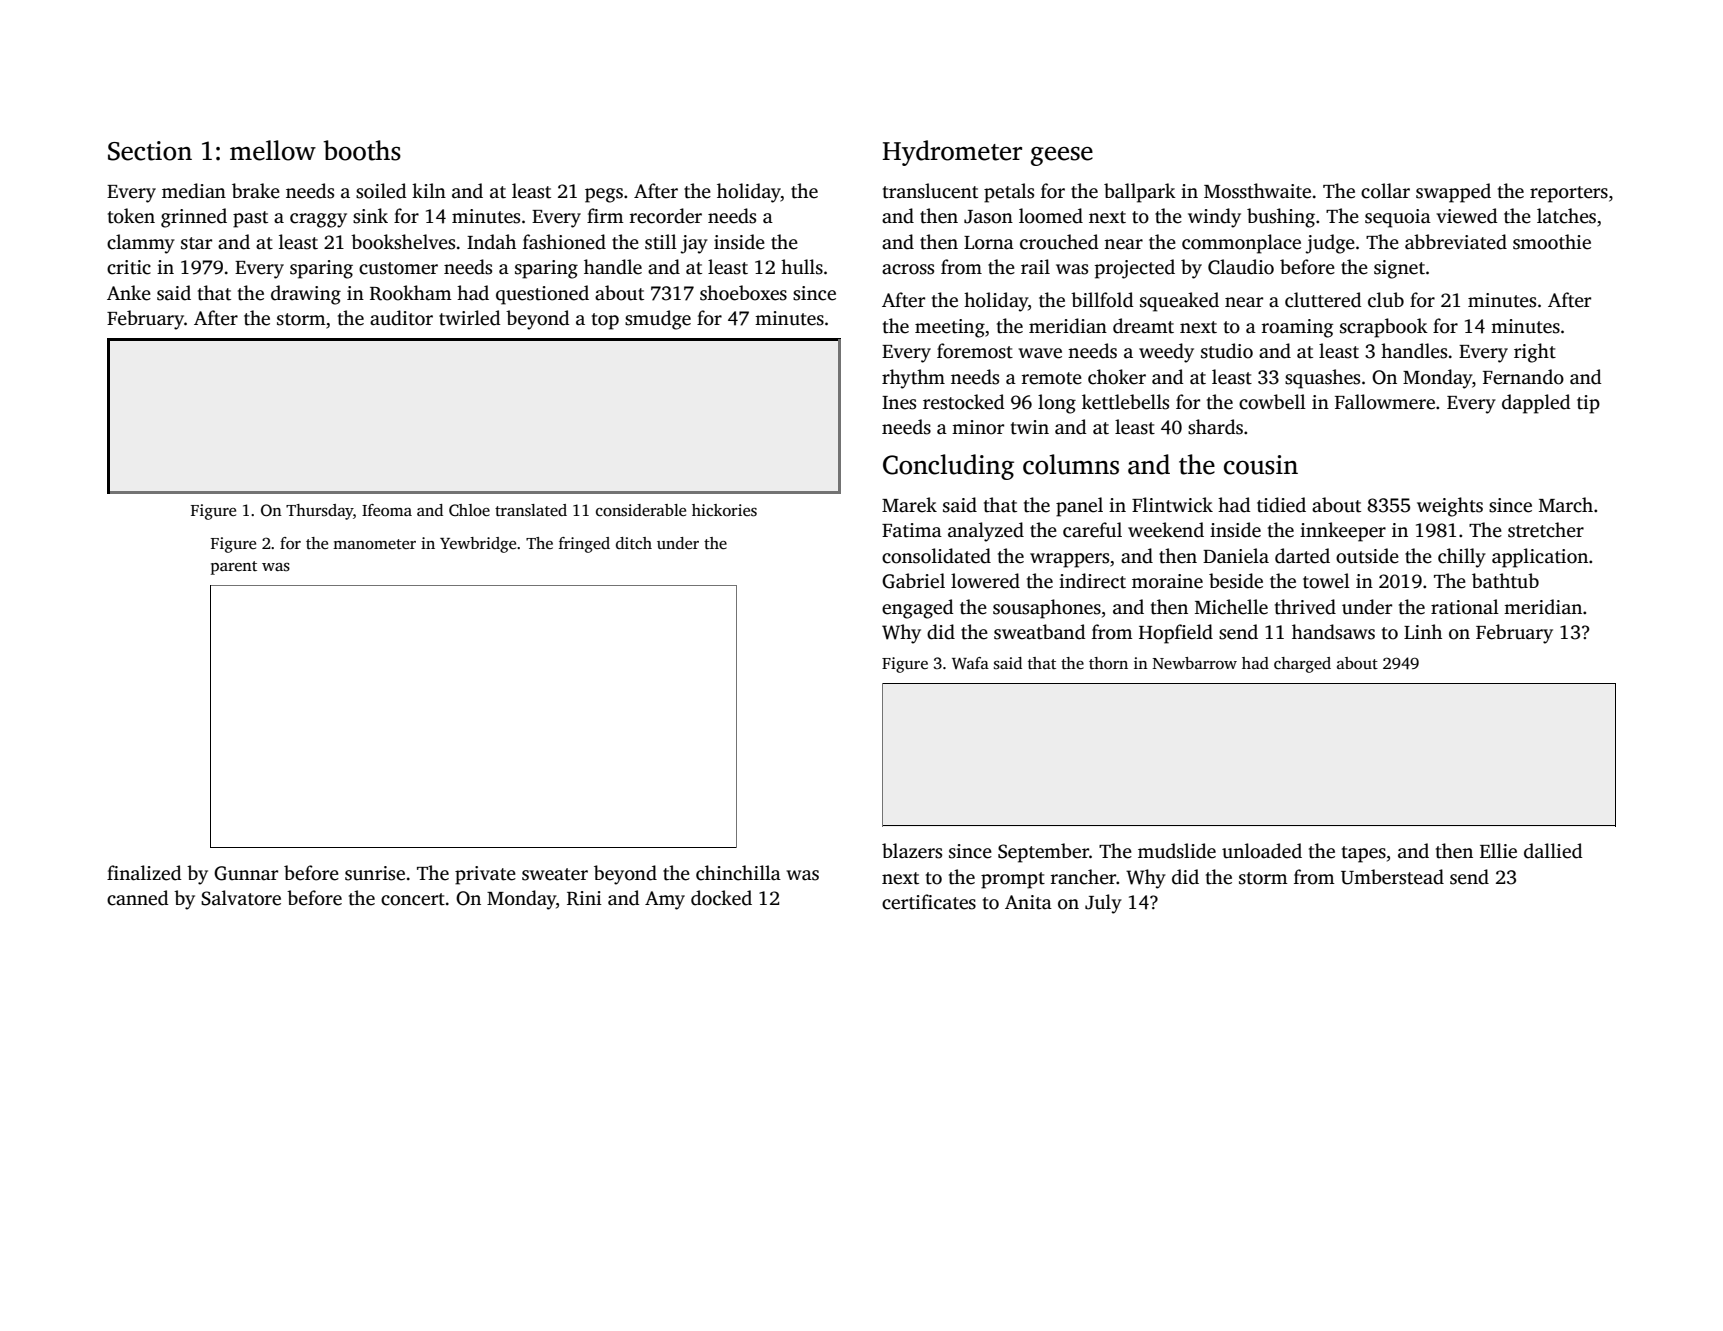 The height and width of the screenshot is (1331, 1723). I want to click on cousin, so click(1261, 465).
